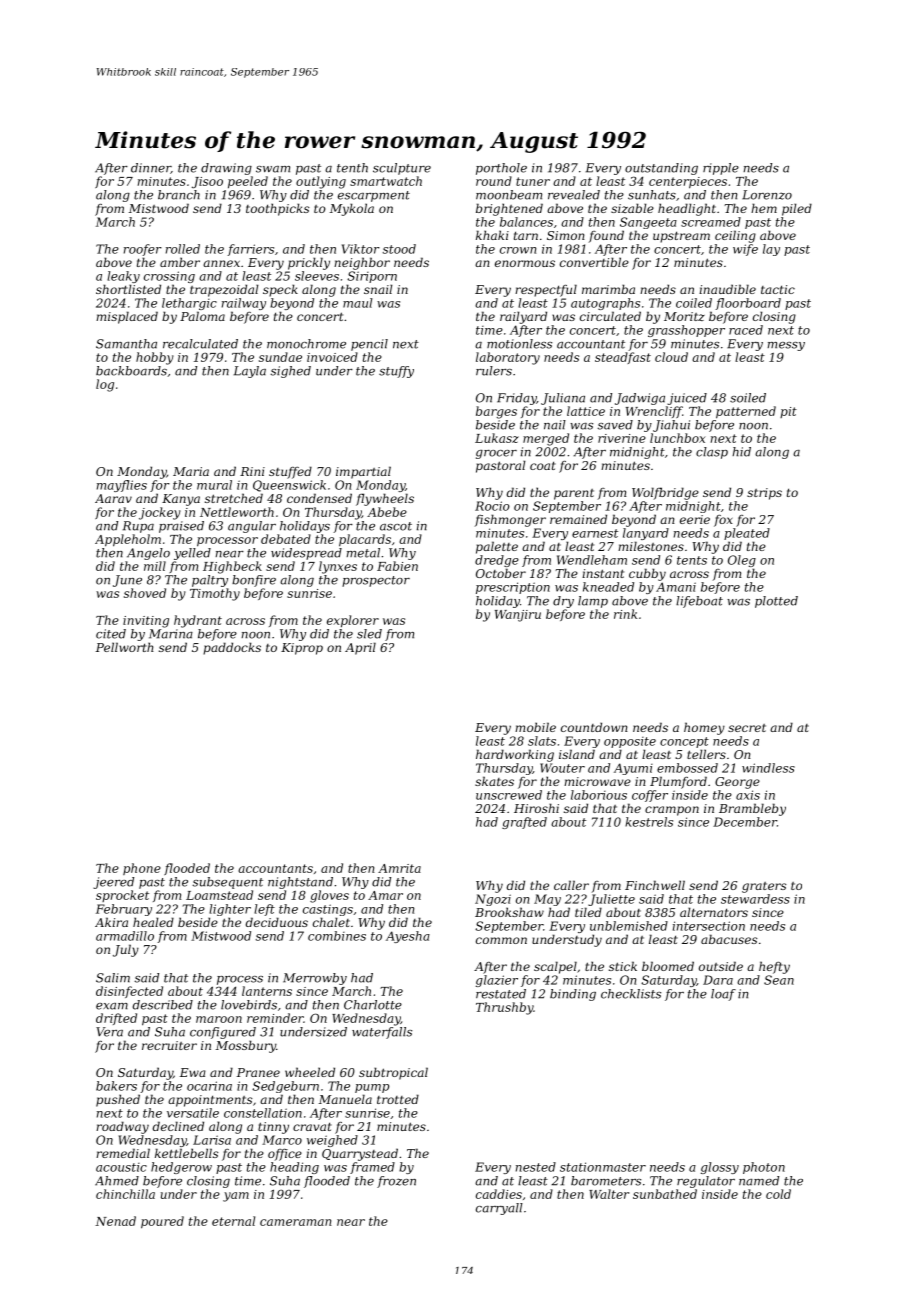  Describe the element at coordinates (492, 506) in the page. I see `Rocio` at that location.
